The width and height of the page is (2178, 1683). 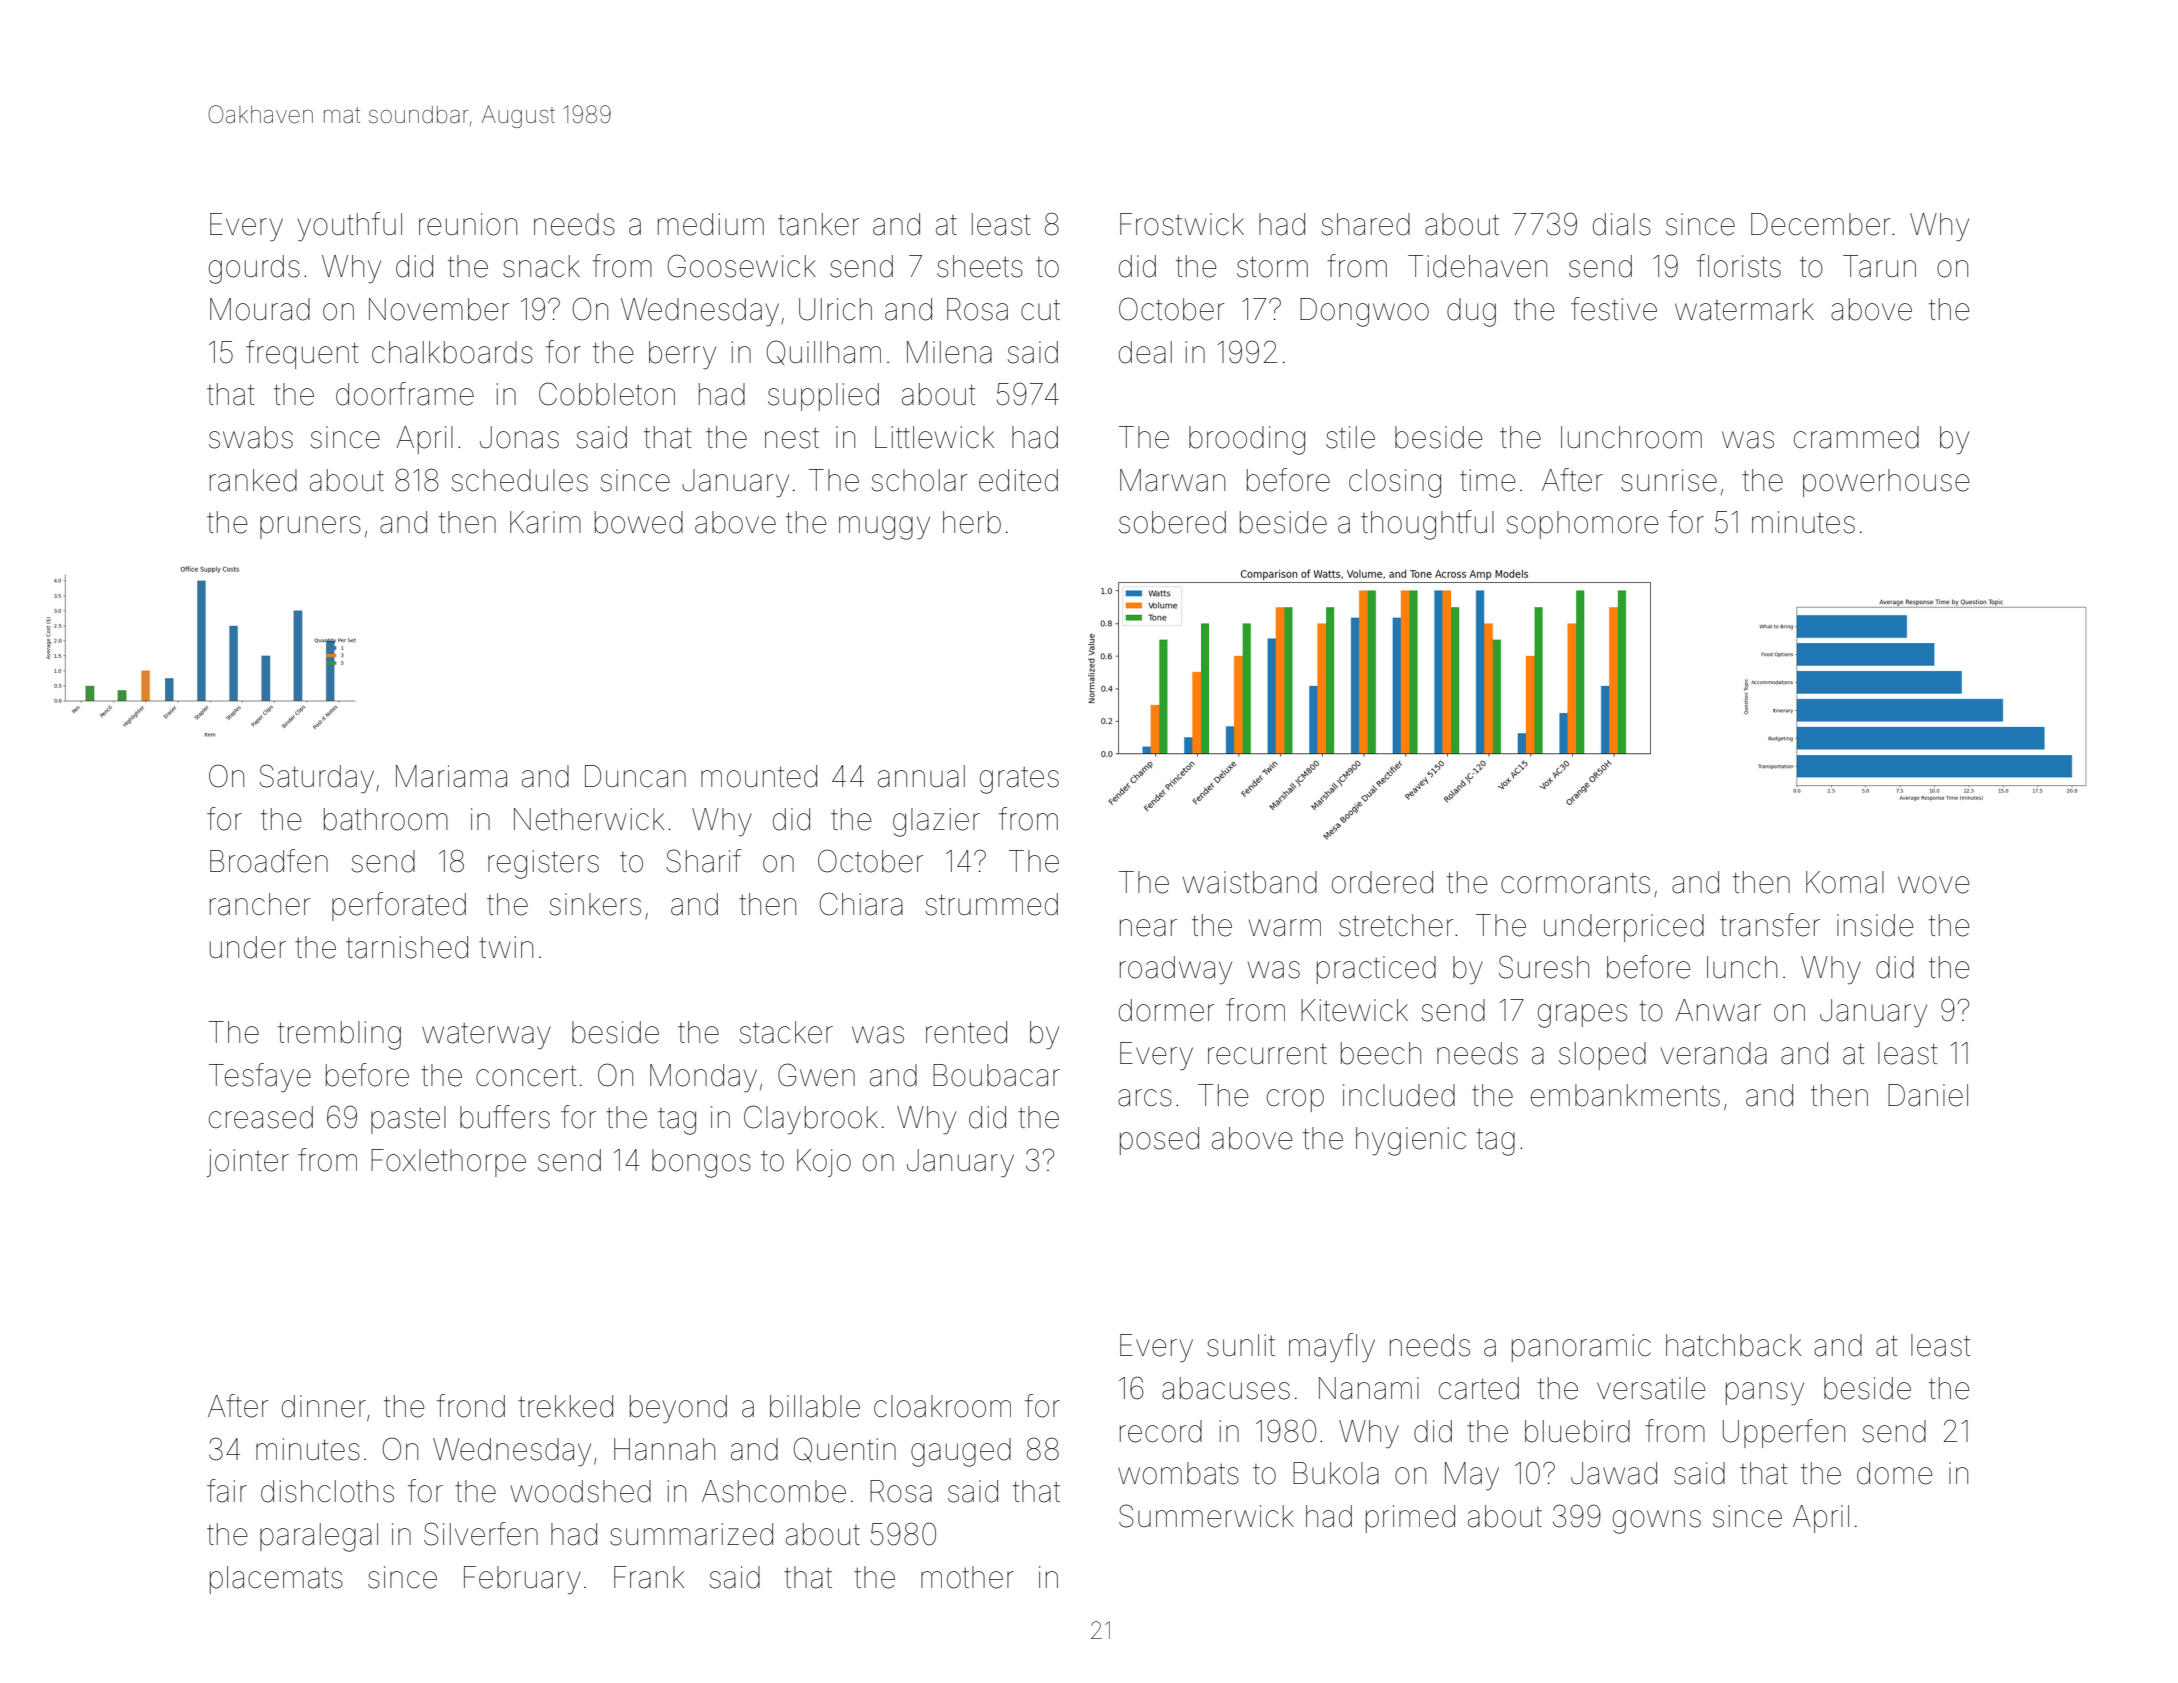 I want to click on cormorants, so click(x=1575, y=883).
